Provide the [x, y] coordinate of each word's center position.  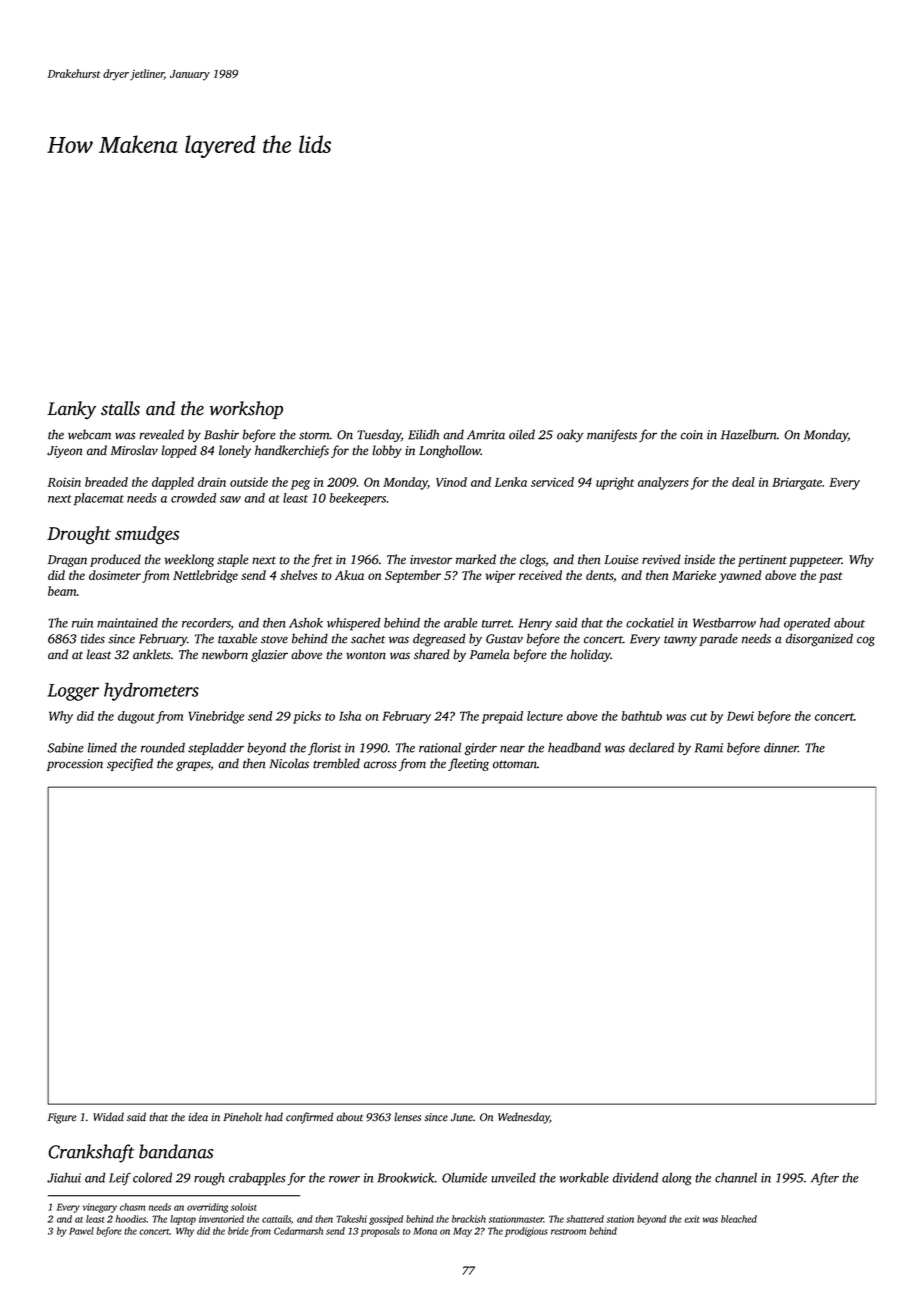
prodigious [526, 1232]
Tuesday [379, 435]
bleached [739, 1219]
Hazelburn [749, 434]
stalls [120, 408]
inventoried [221, 1219]
